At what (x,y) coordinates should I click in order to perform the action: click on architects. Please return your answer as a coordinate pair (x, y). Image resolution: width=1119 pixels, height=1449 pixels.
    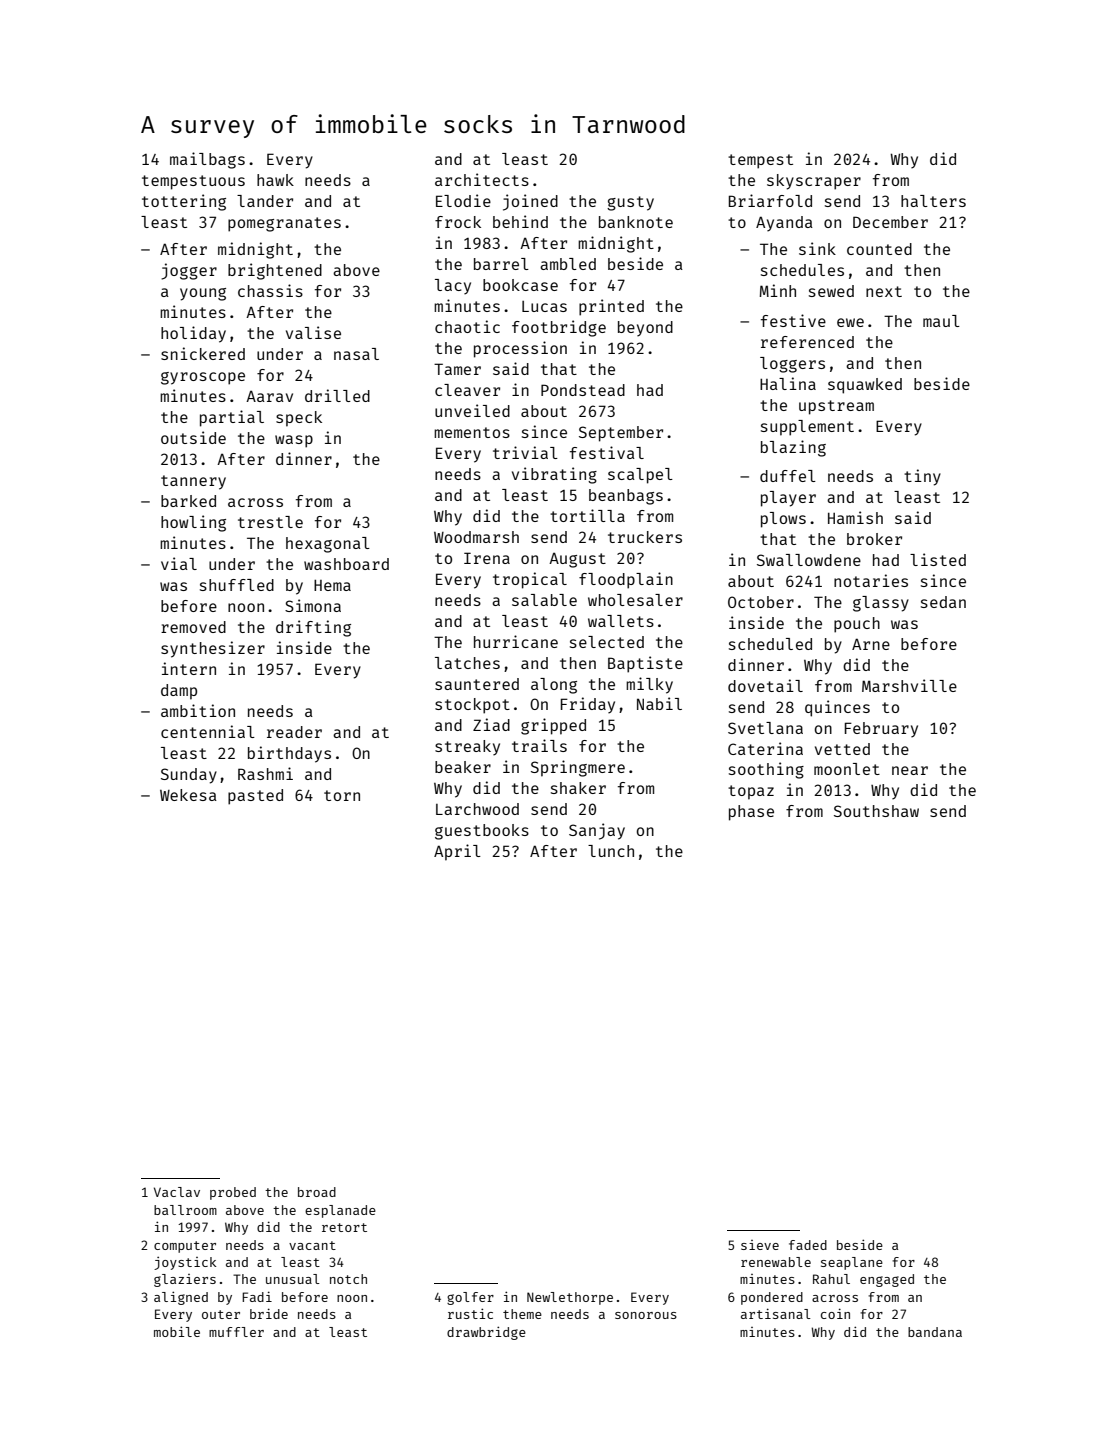
    Looking at the image, I should click on (482, 179).
